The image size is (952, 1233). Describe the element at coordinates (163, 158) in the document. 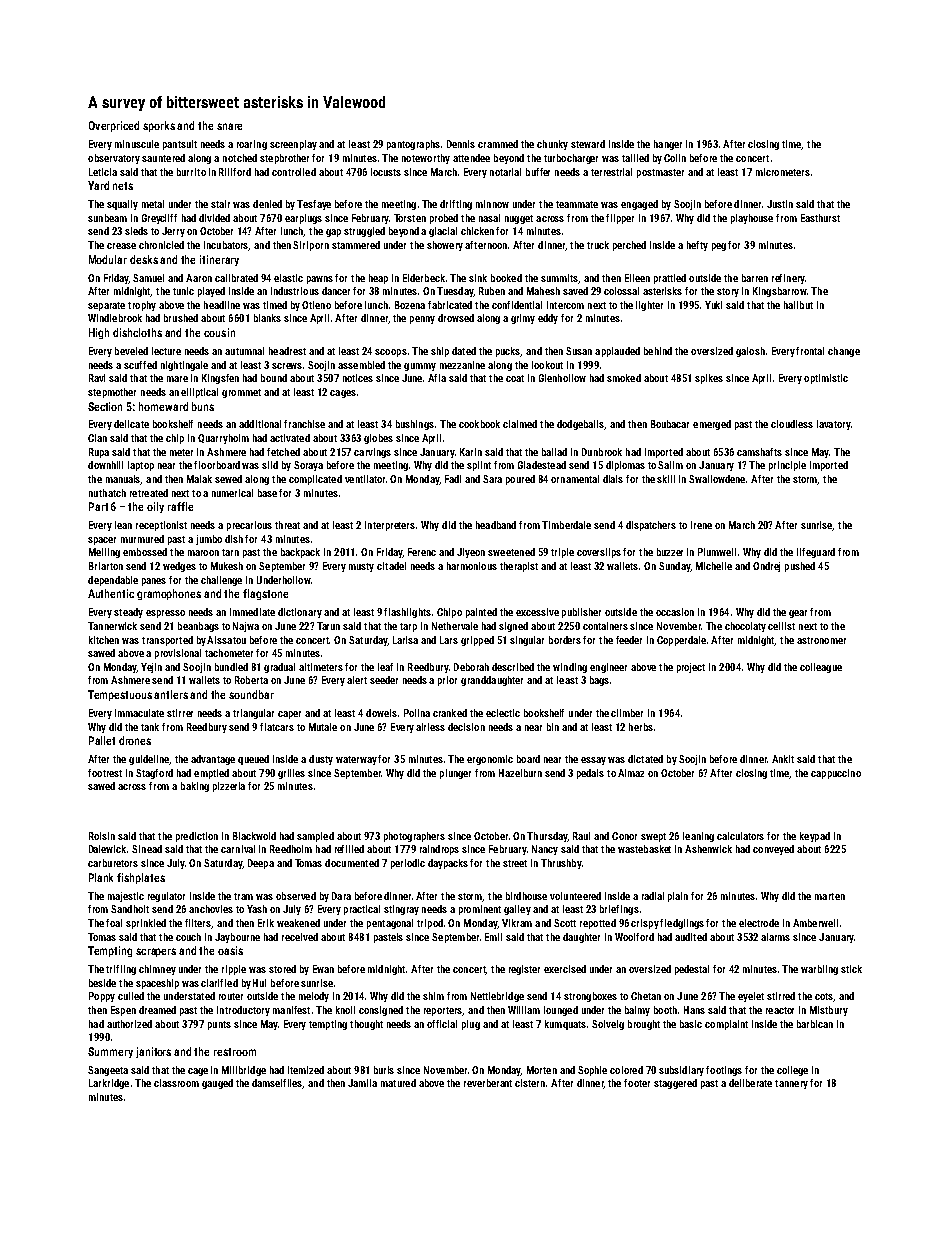

I see `sauntered` at that location.
